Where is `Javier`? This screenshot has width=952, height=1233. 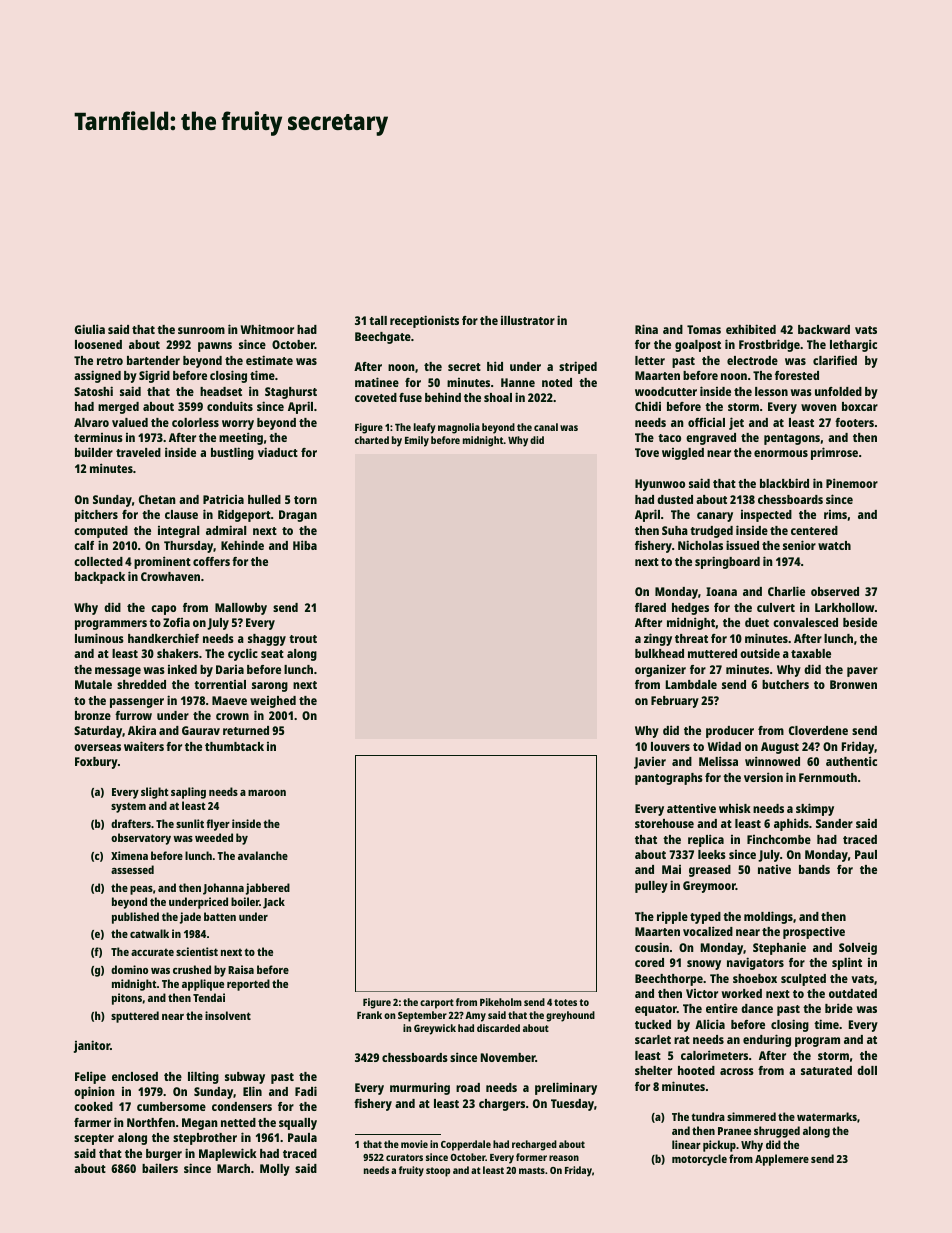
Javier is located at coordinates (650, 763).
